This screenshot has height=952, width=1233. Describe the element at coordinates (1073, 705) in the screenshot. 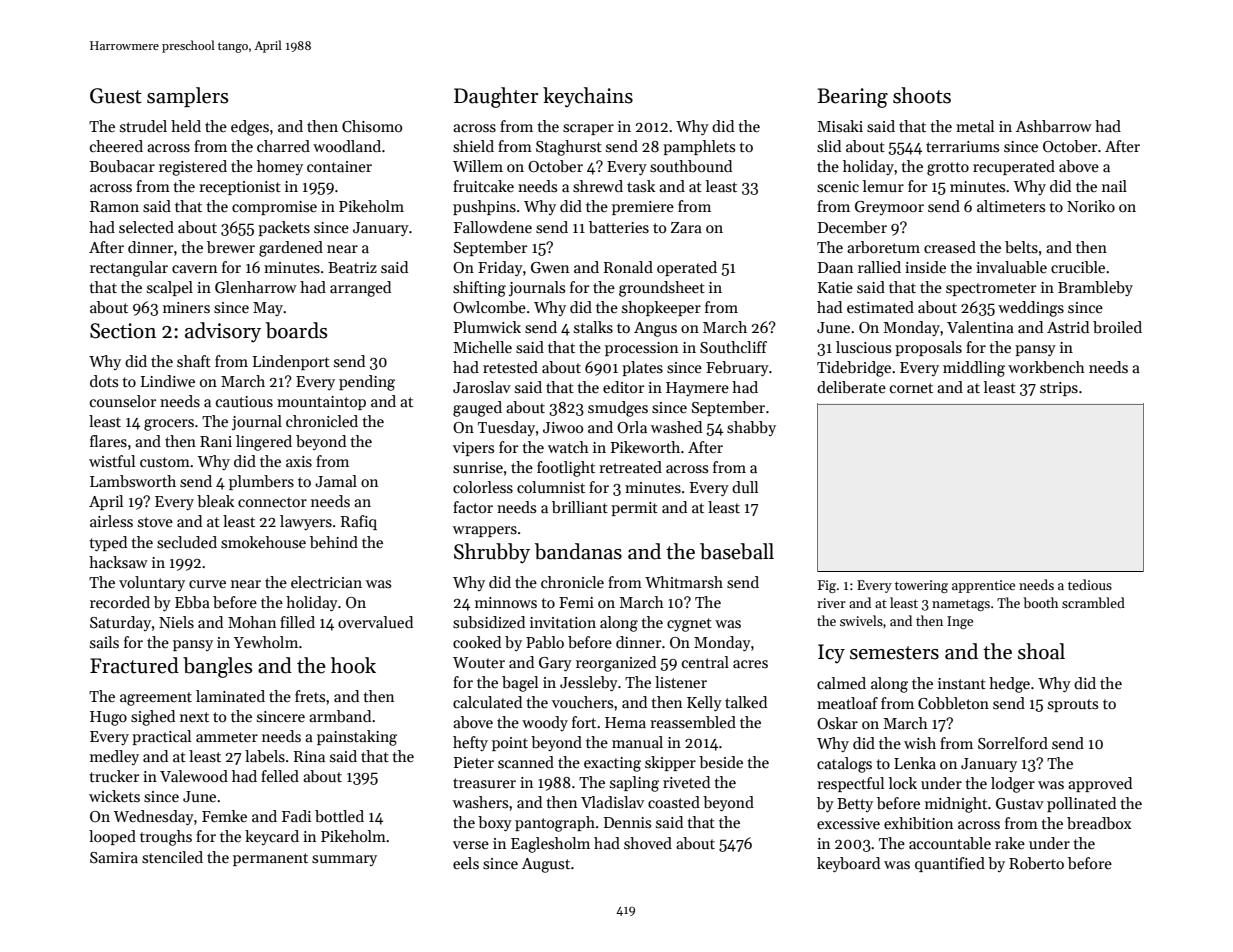

I see `sprouts` at that location.
